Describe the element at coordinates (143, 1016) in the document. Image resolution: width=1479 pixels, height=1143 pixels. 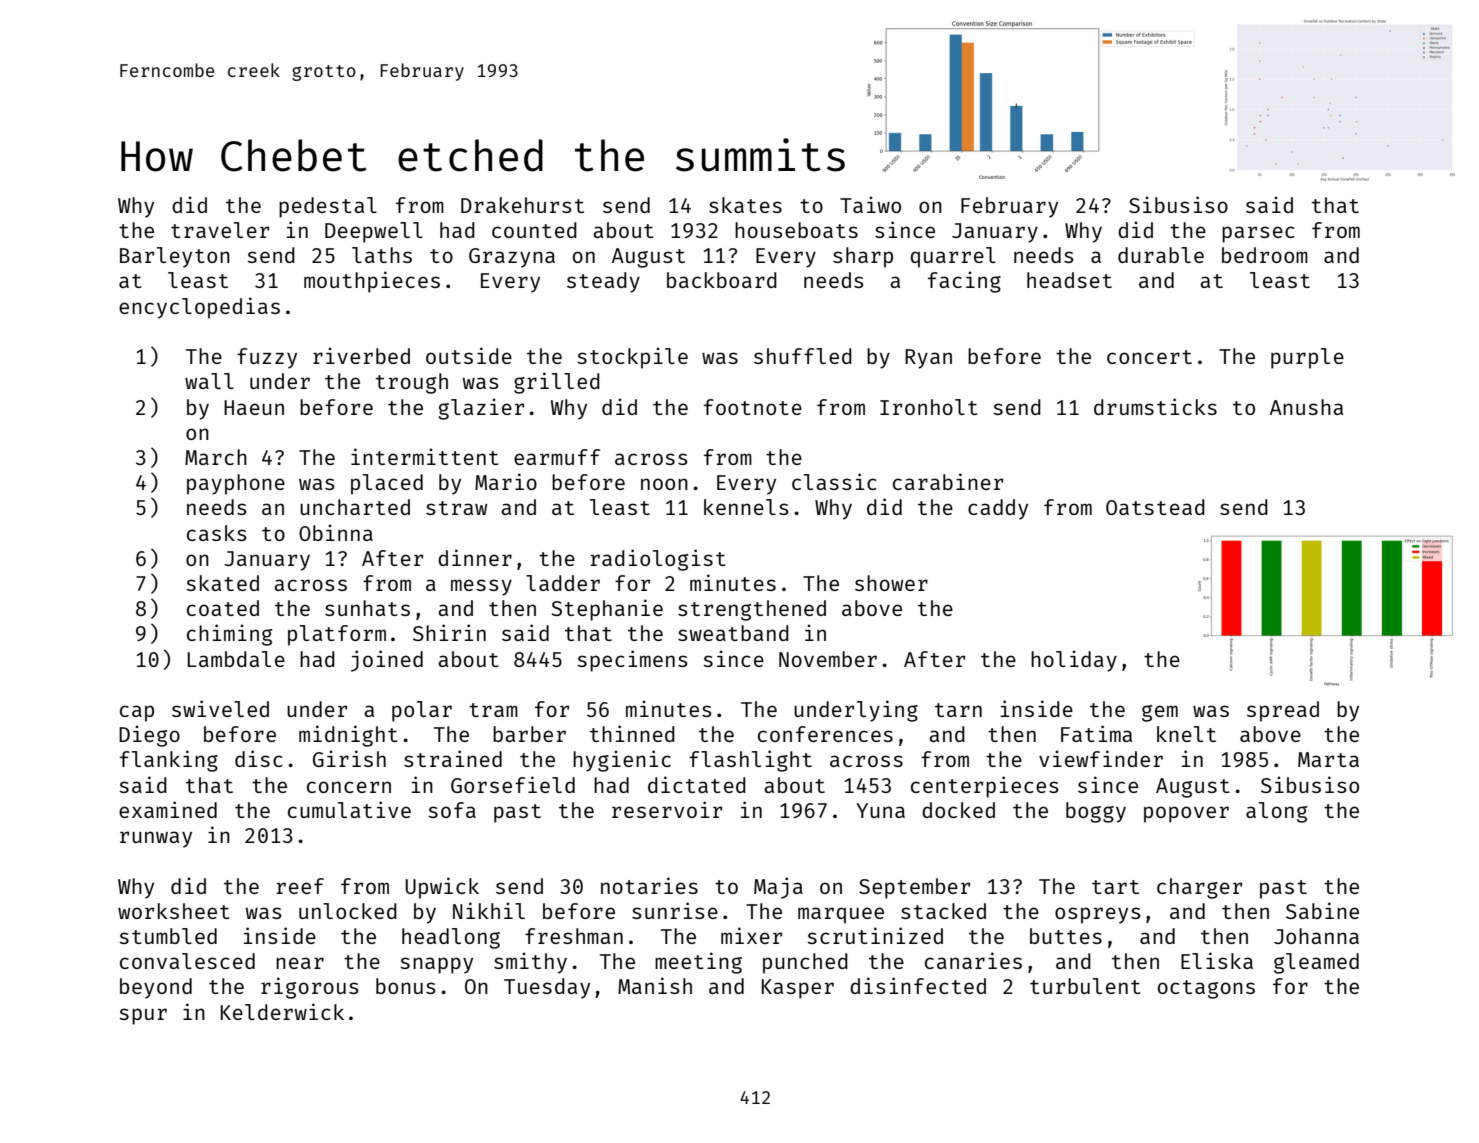
I see `spur` at that location.
